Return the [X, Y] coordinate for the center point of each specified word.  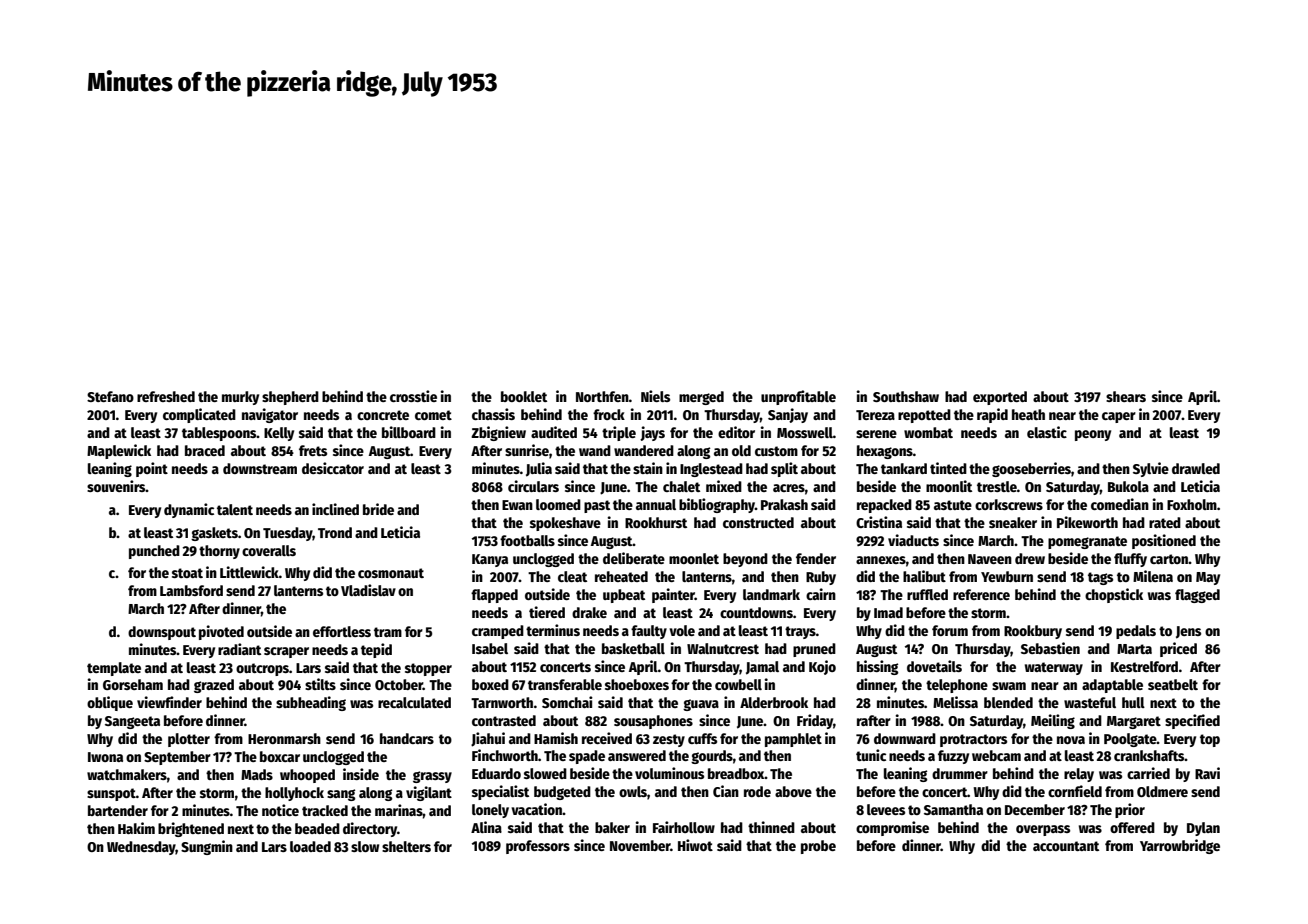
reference [981, 594]
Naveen [990, 559]
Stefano [110, 396]
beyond [745, 560]
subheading [311, 703]
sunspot [111, 794]
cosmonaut [391, 573]
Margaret [1134, 722]
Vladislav [368, 590]
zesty [669, 740]
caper [1119, 417]
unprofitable [798, 397]
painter [673, 595]
